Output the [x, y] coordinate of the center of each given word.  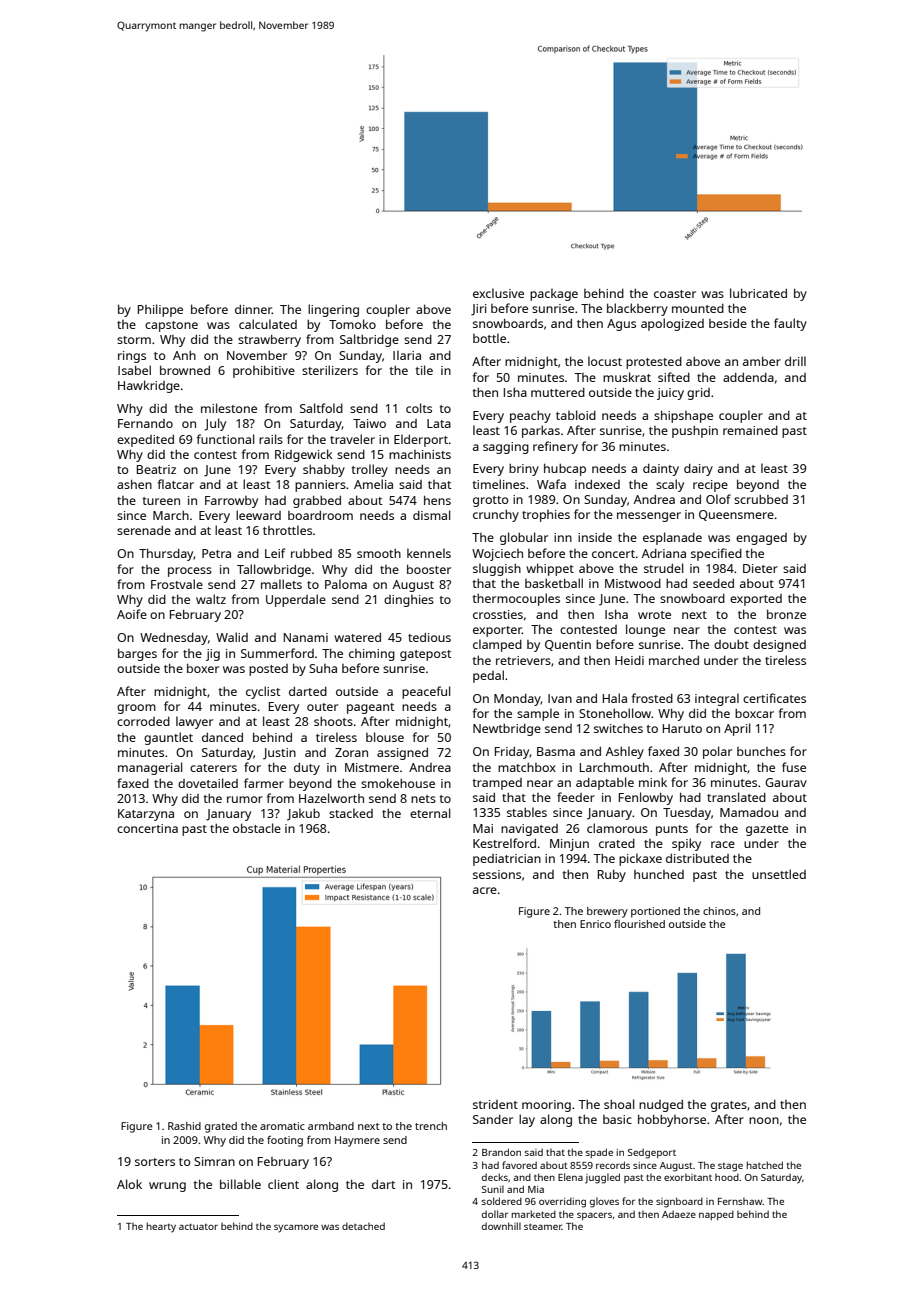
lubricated [758, 293]
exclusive [498, 293]
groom [136, 709]
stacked [351, 813]
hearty [161, 1227]
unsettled [779, 874]
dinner [253, 309]
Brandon [501, 1152]
